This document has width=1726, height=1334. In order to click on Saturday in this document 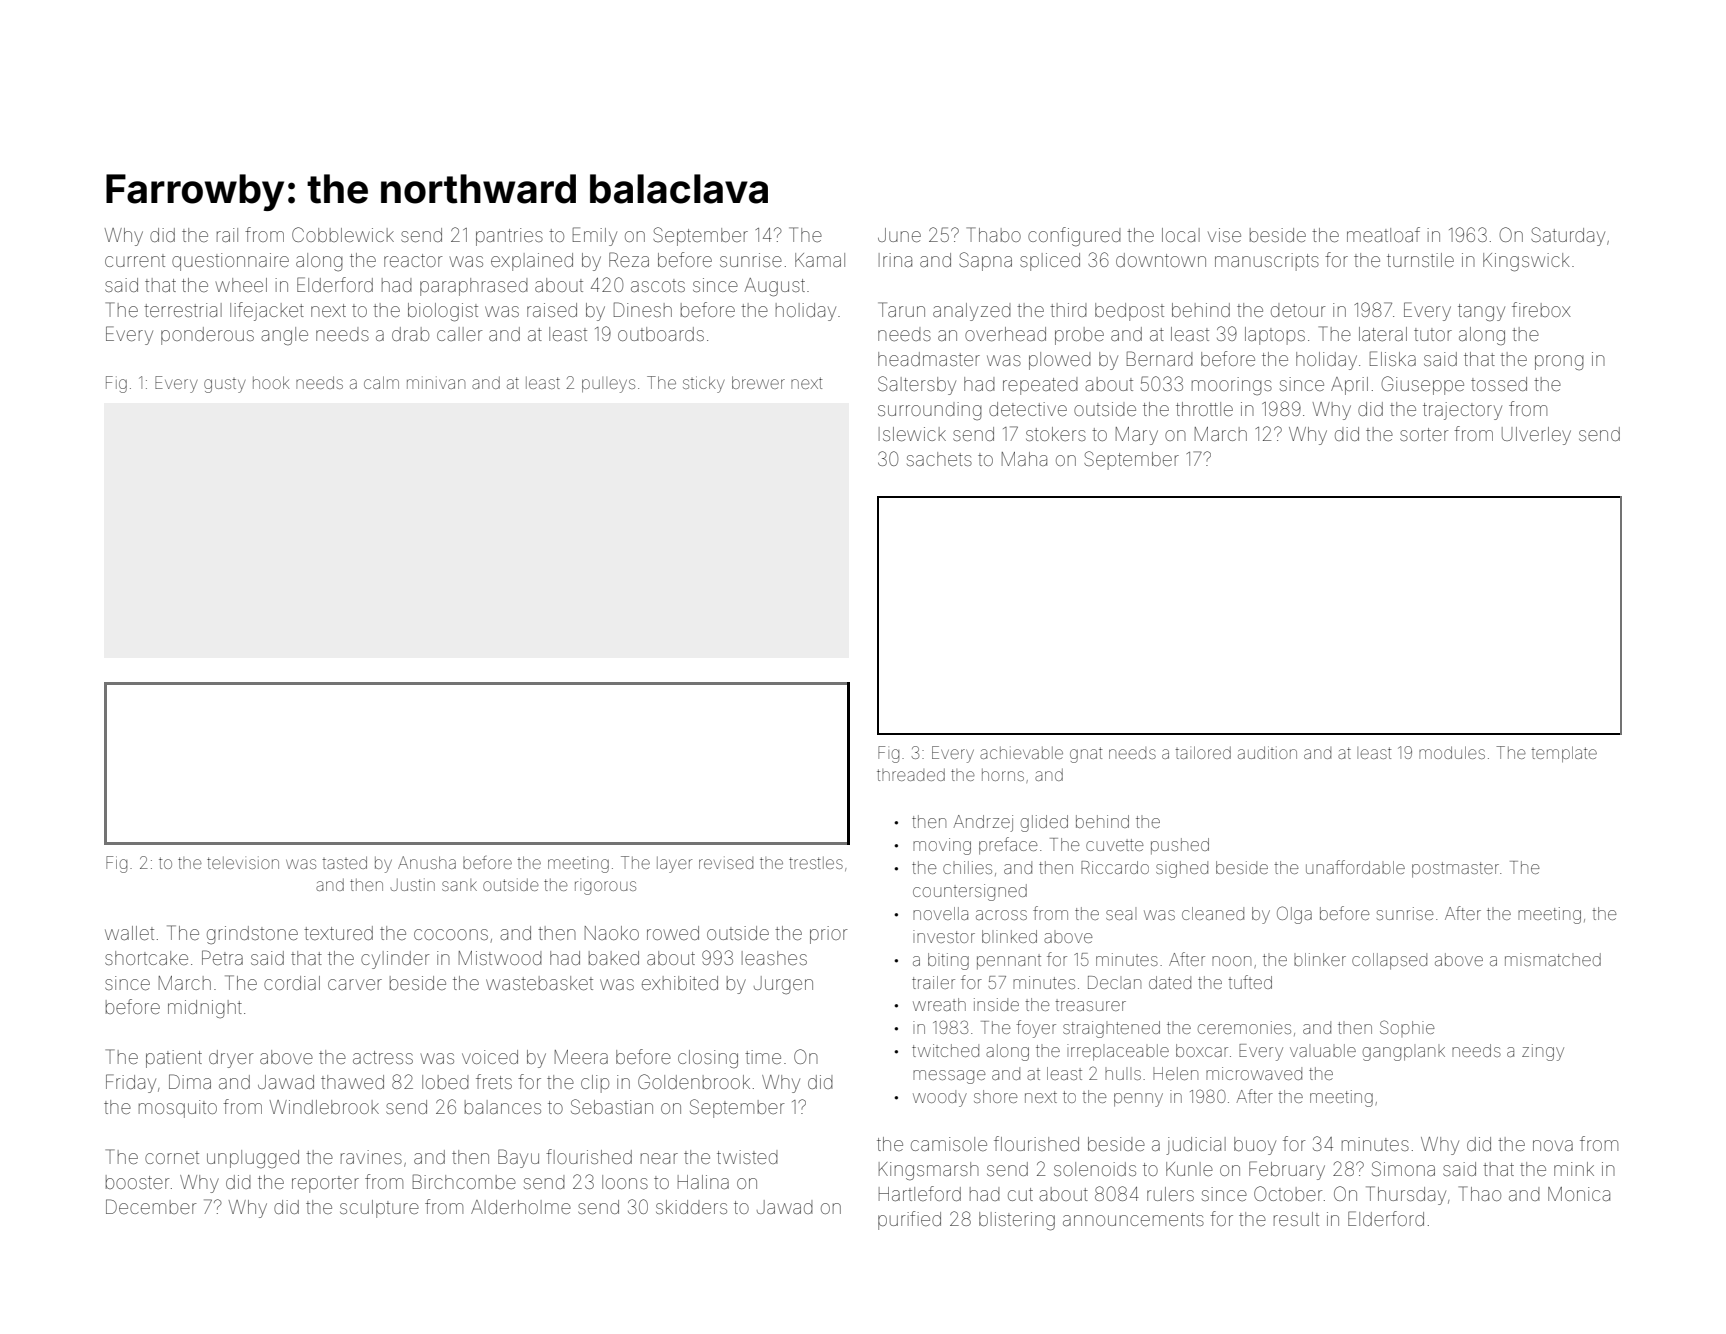, I will do `click(1568, 236)`.
